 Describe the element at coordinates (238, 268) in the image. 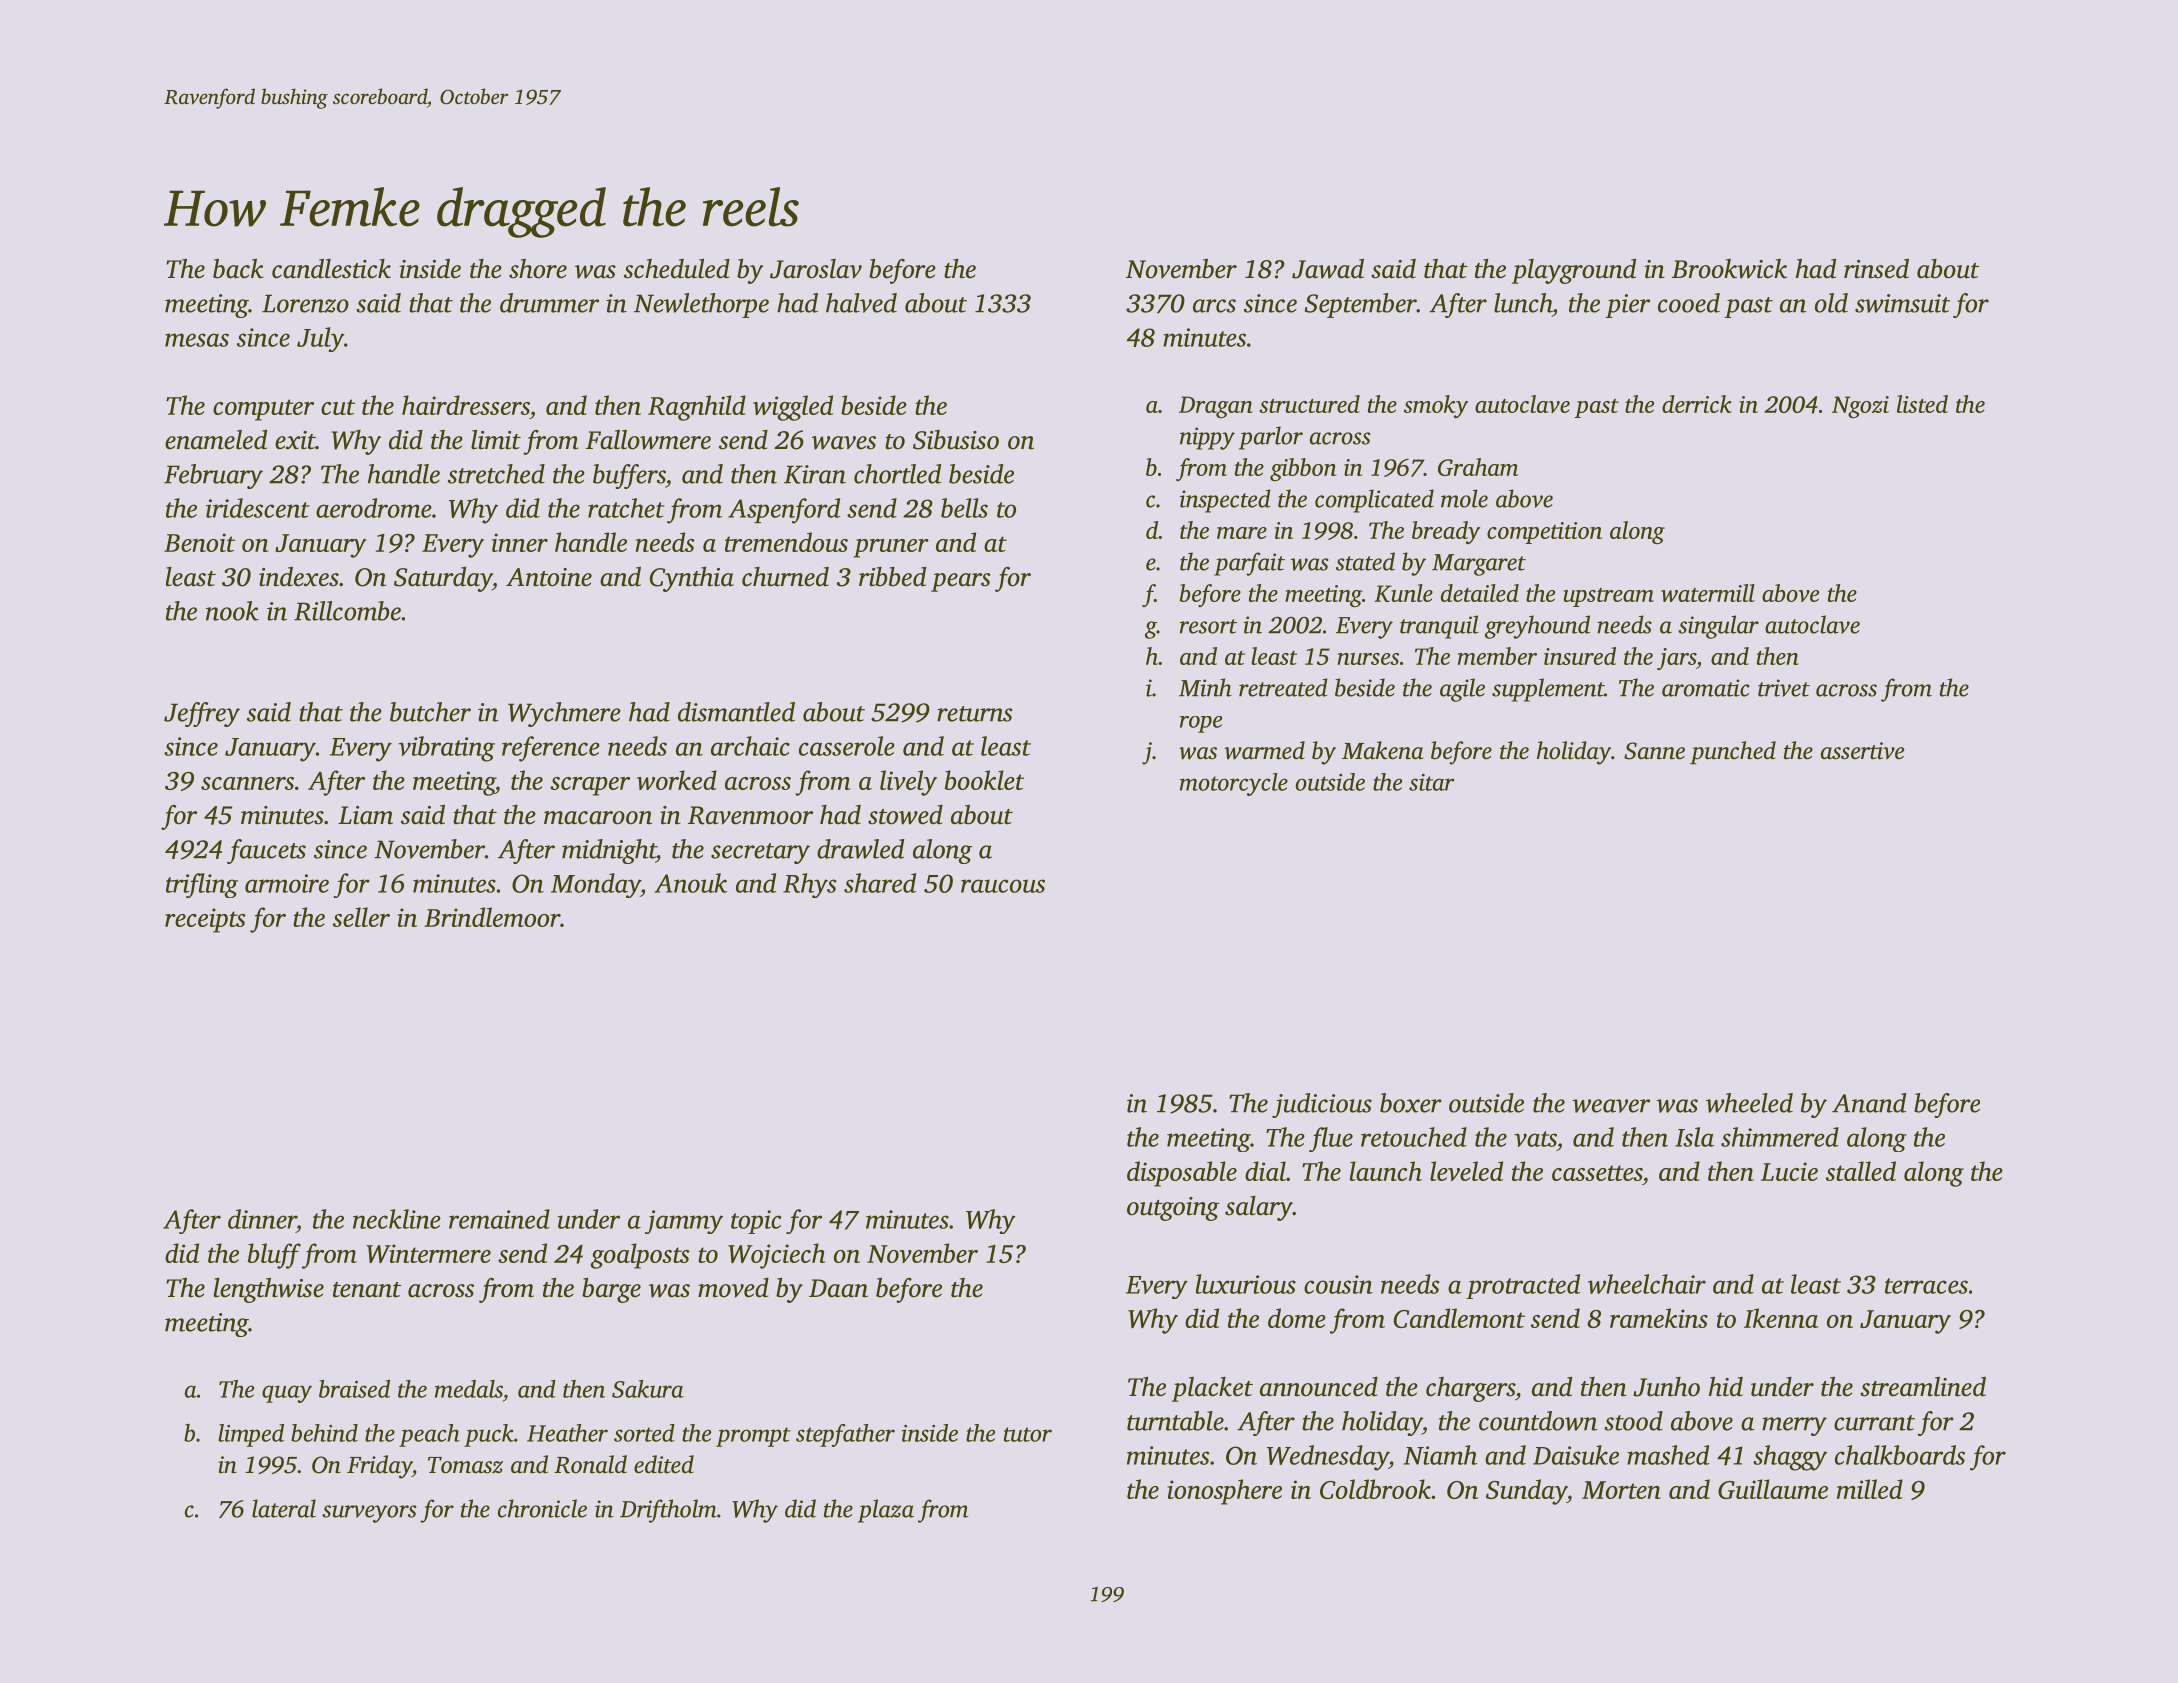

I see `back` at that location.
